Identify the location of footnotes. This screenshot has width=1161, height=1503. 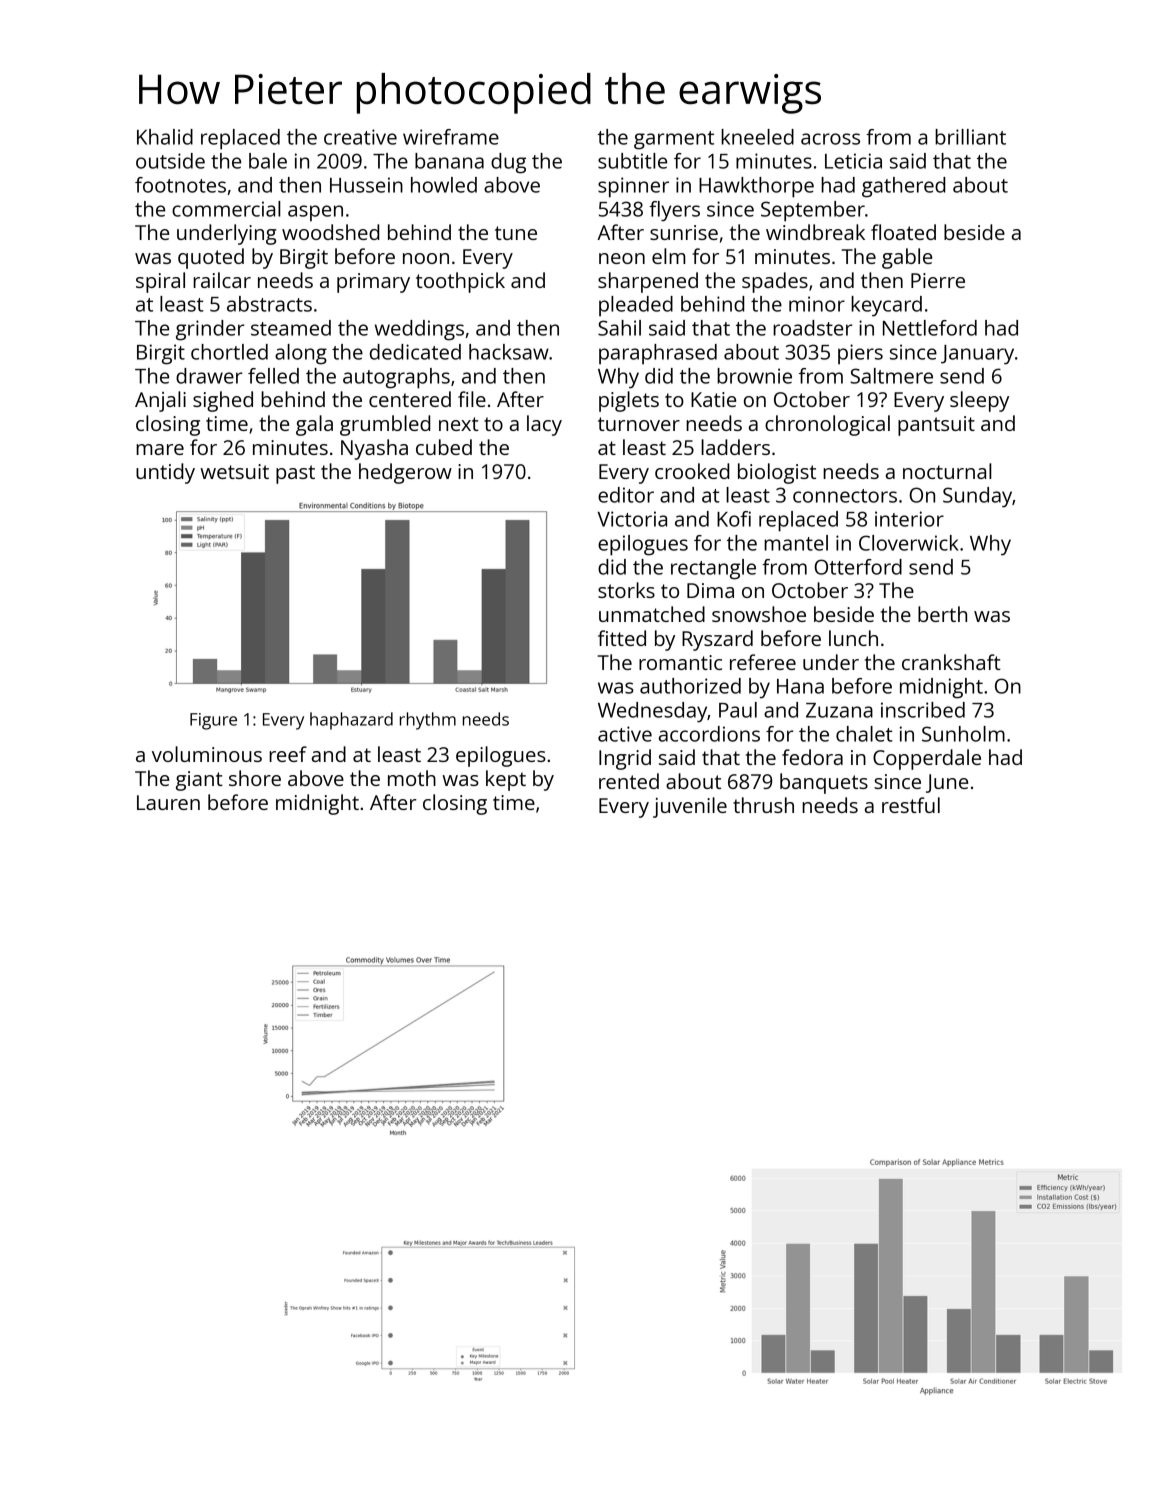
(180, 185).
